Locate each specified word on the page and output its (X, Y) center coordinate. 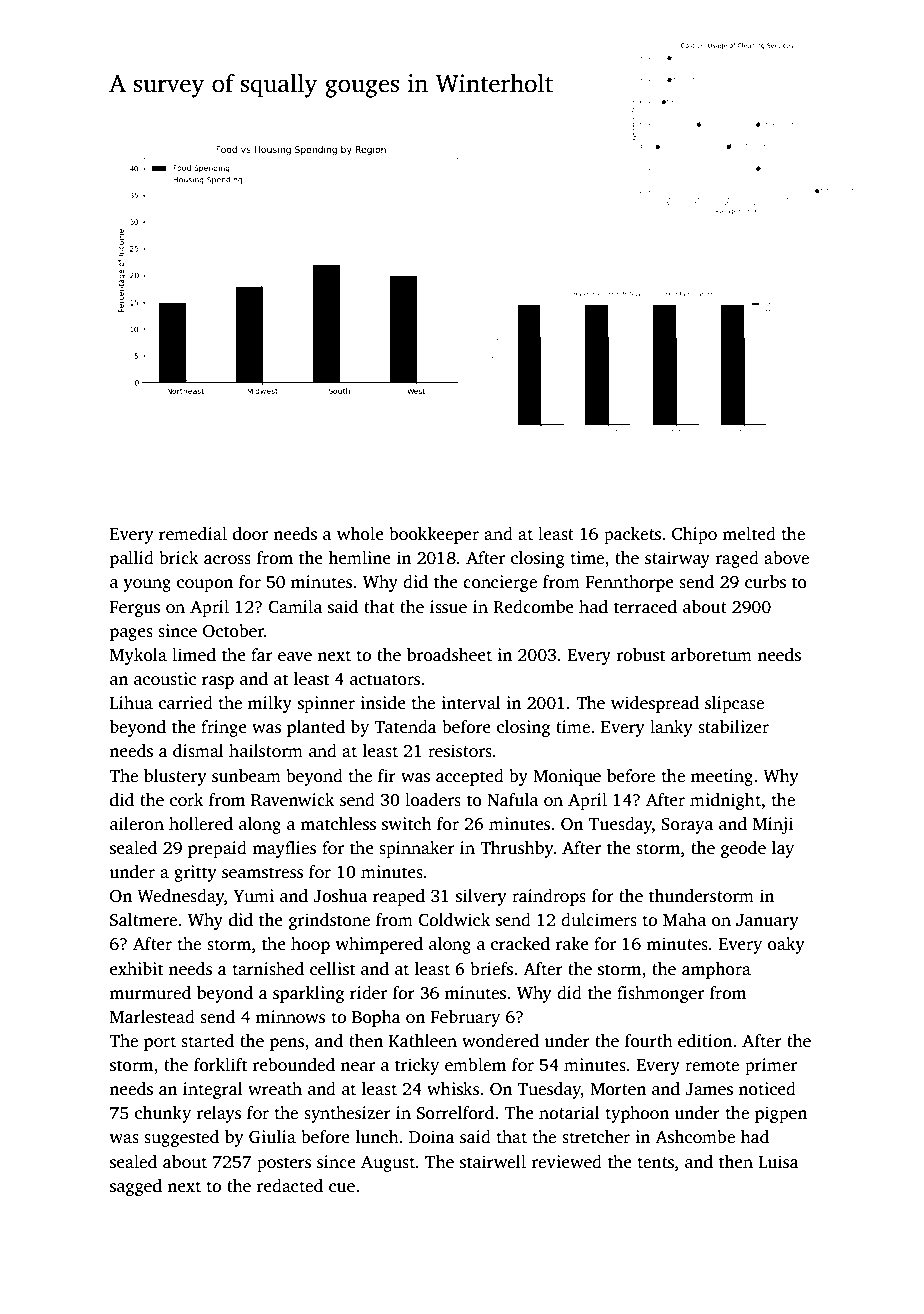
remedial (193, 534)
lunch (377, 1137)
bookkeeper (434, 535)
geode (743, 849)
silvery (481, 897)
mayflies (284, 849)
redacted (289, 1186)
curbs (765, 582)
